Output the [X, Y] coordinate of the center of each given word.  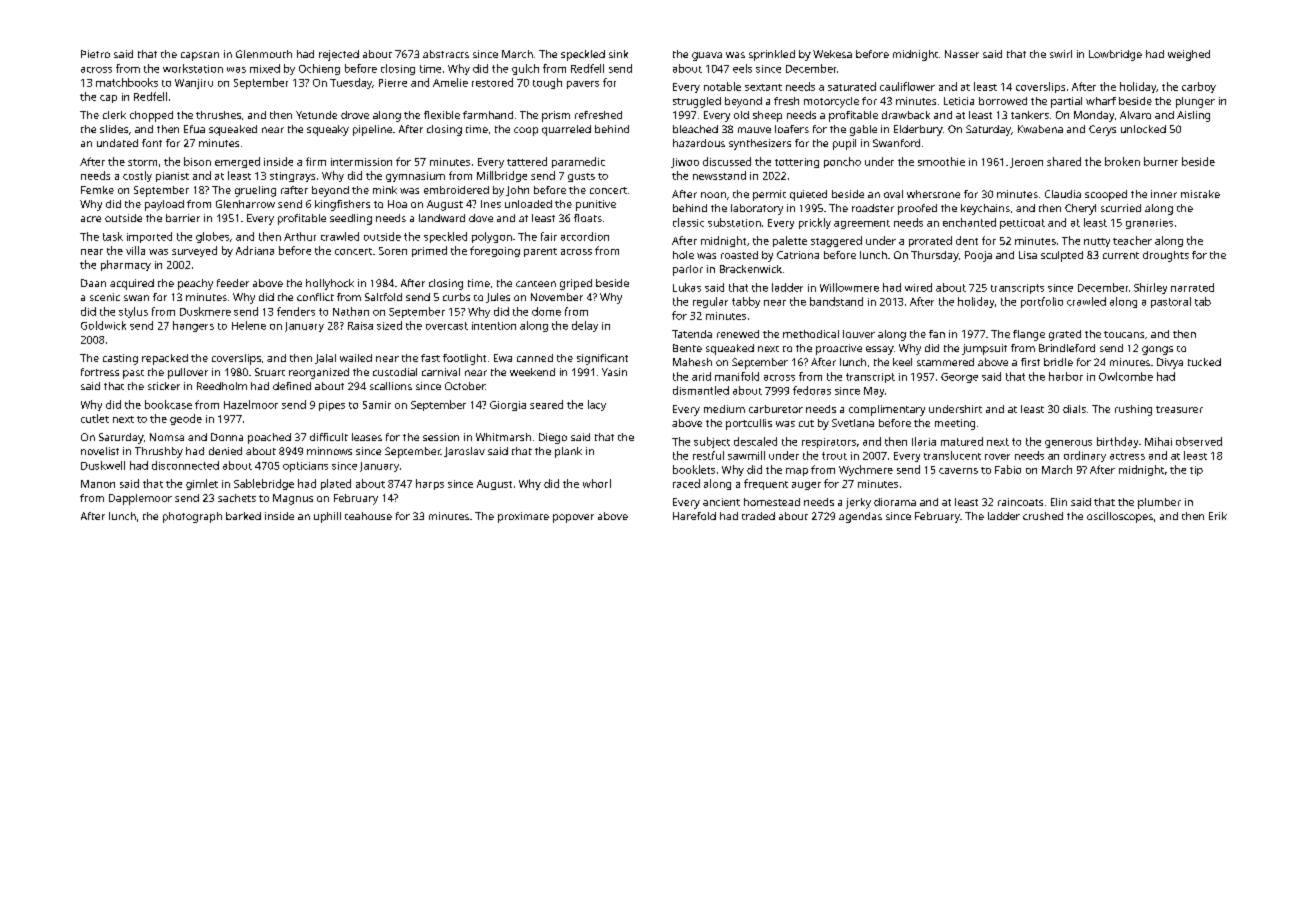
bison [197, 161]
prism [556, 116]
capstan [200, 56]
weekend [532, 372]
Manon [98, 484]
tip [1196, 471]
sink [618, 54]
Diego [553, 438]
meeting [955, 424]
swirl [1061, 54]
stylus [133, 312]
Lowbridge [1115, 55]
